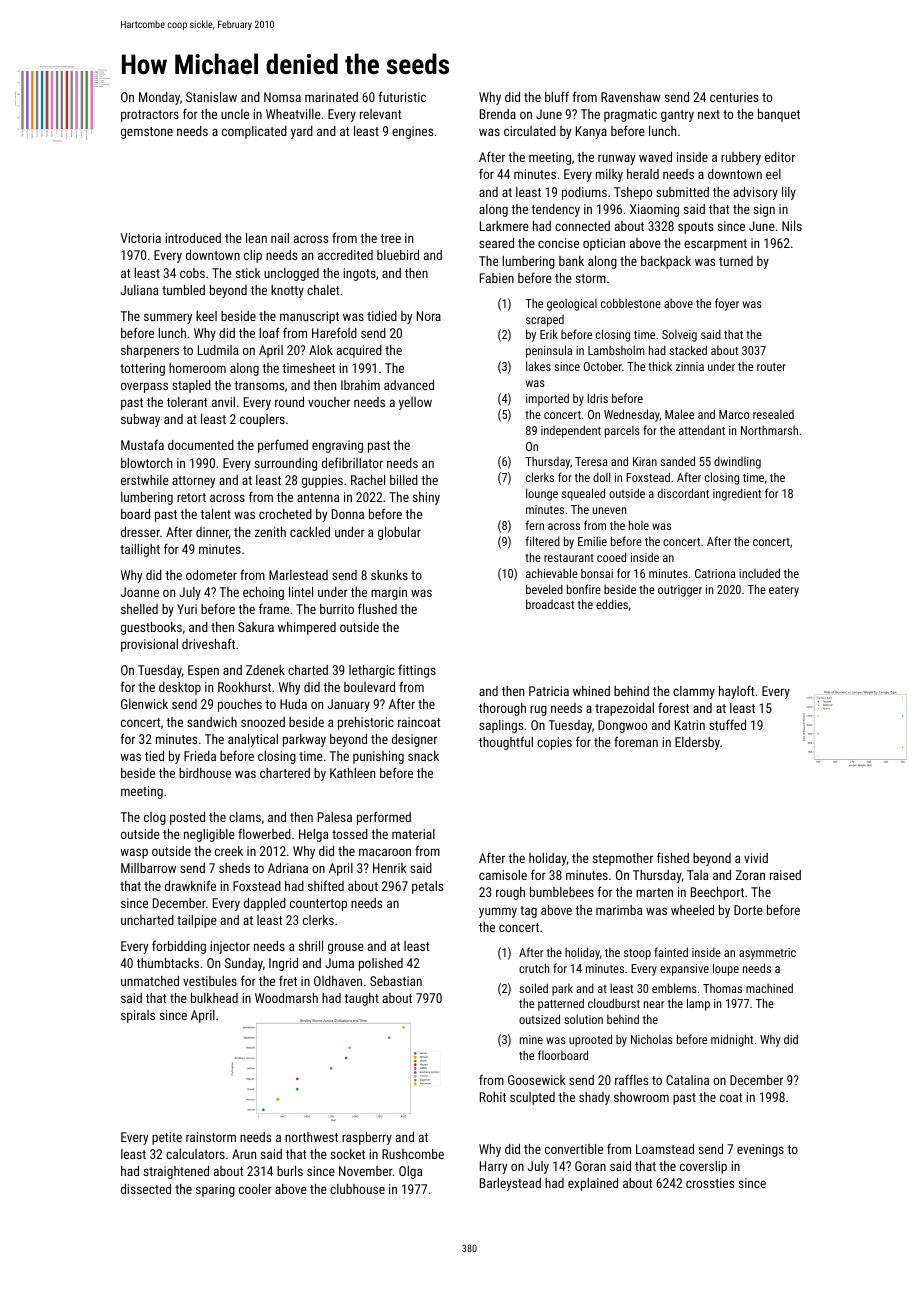 Image resolution: width=924 pixels, height=1308 pixels. What do you see at coordinates (134, 853) in the screenshot?
I see `wasp` at bounding box center [134, 853].
